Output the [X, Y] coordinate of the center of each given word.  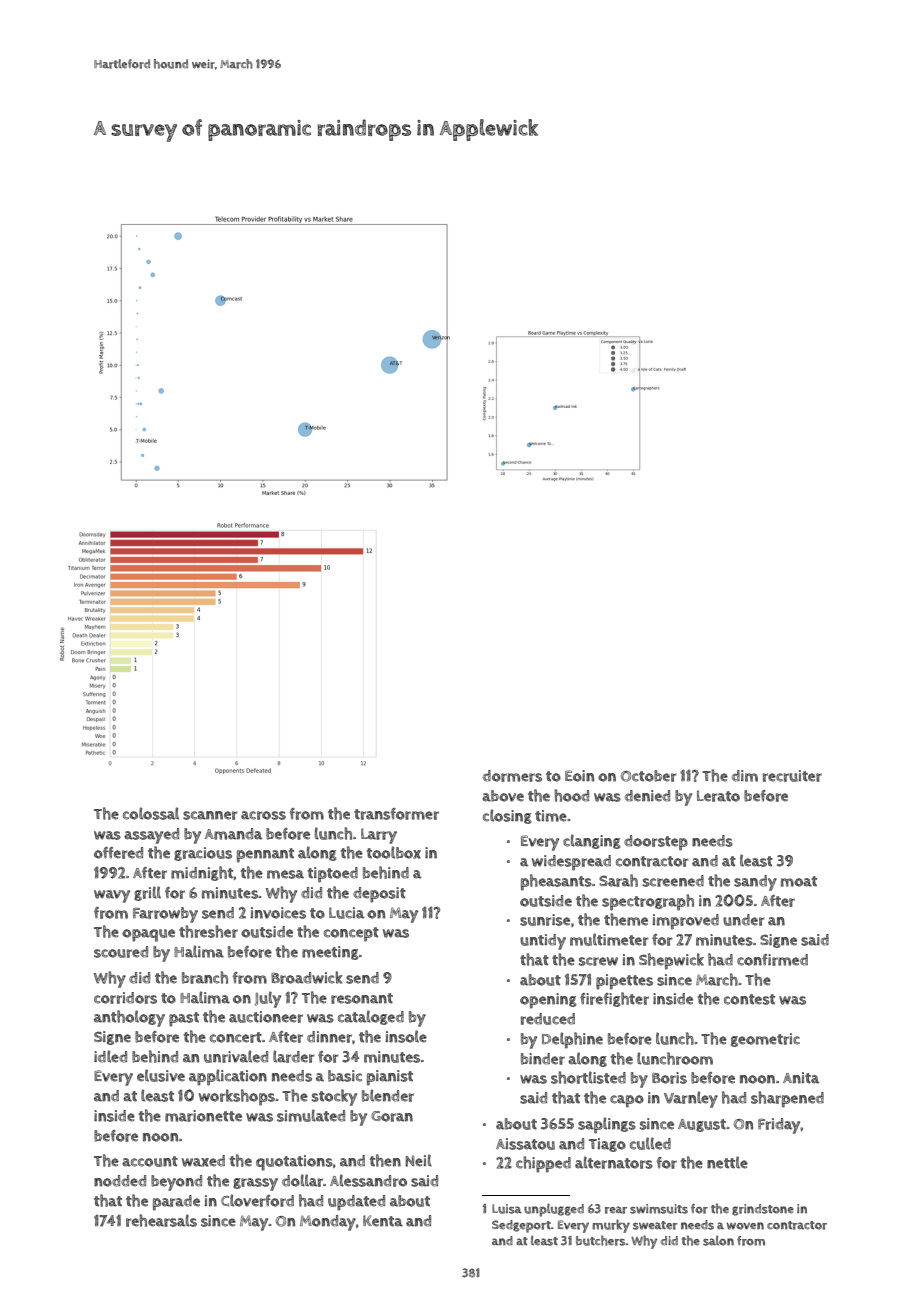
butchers [601, 1240]
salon [718, 1241]
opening [548, 1001]
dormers [512, 776]
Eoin [579, 776]
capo [627, 1101]
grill [147, 893]
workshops [237, 1097]
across [263, 815]
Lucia [346, 913]
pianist [390, 1078]
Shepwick [671, 961]
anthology [129, 1018]
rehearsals [161, 1220]
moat [799, 881]
